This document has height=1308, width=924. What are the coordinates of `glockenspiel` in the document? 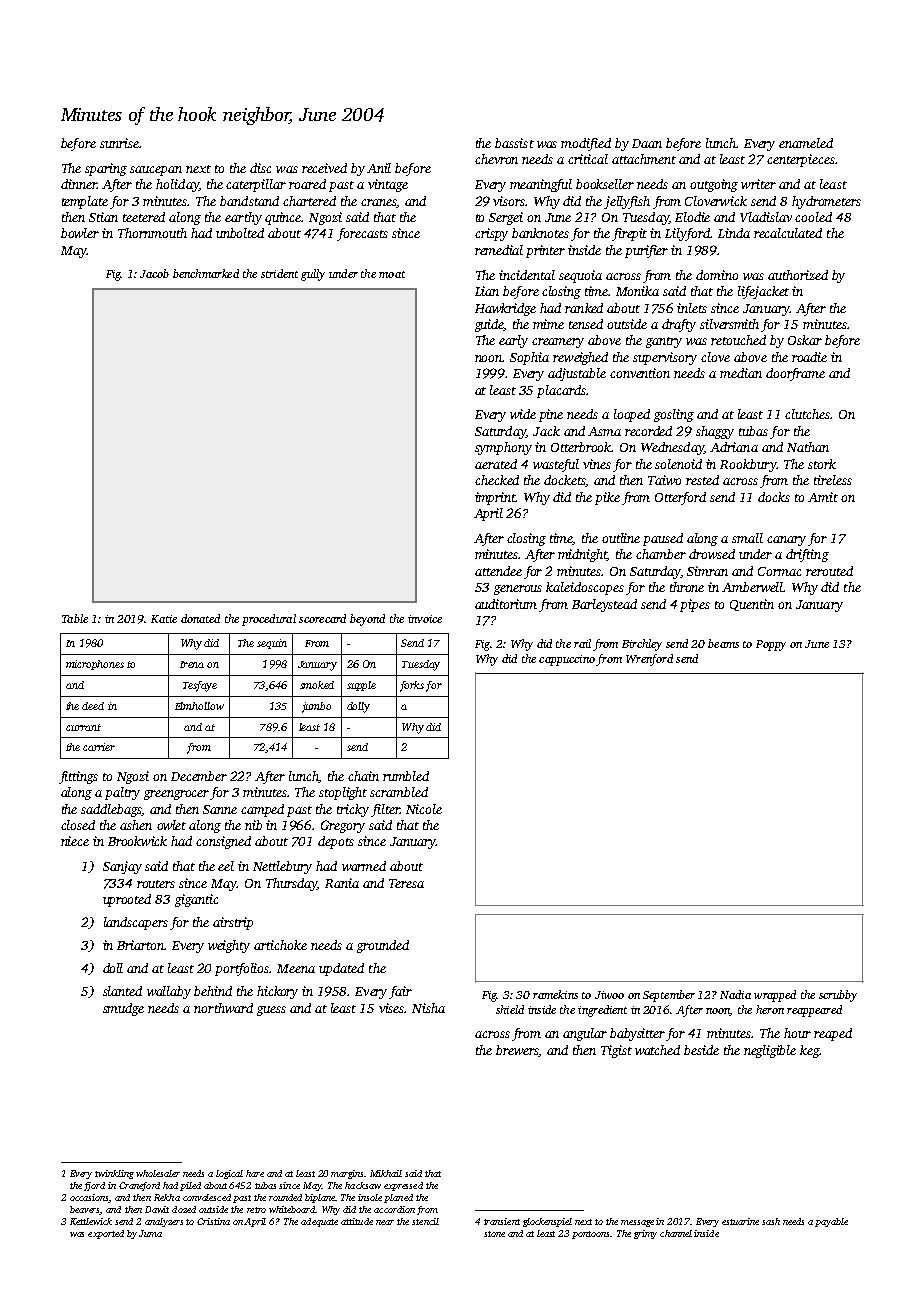 It's located at (547, 1222).
